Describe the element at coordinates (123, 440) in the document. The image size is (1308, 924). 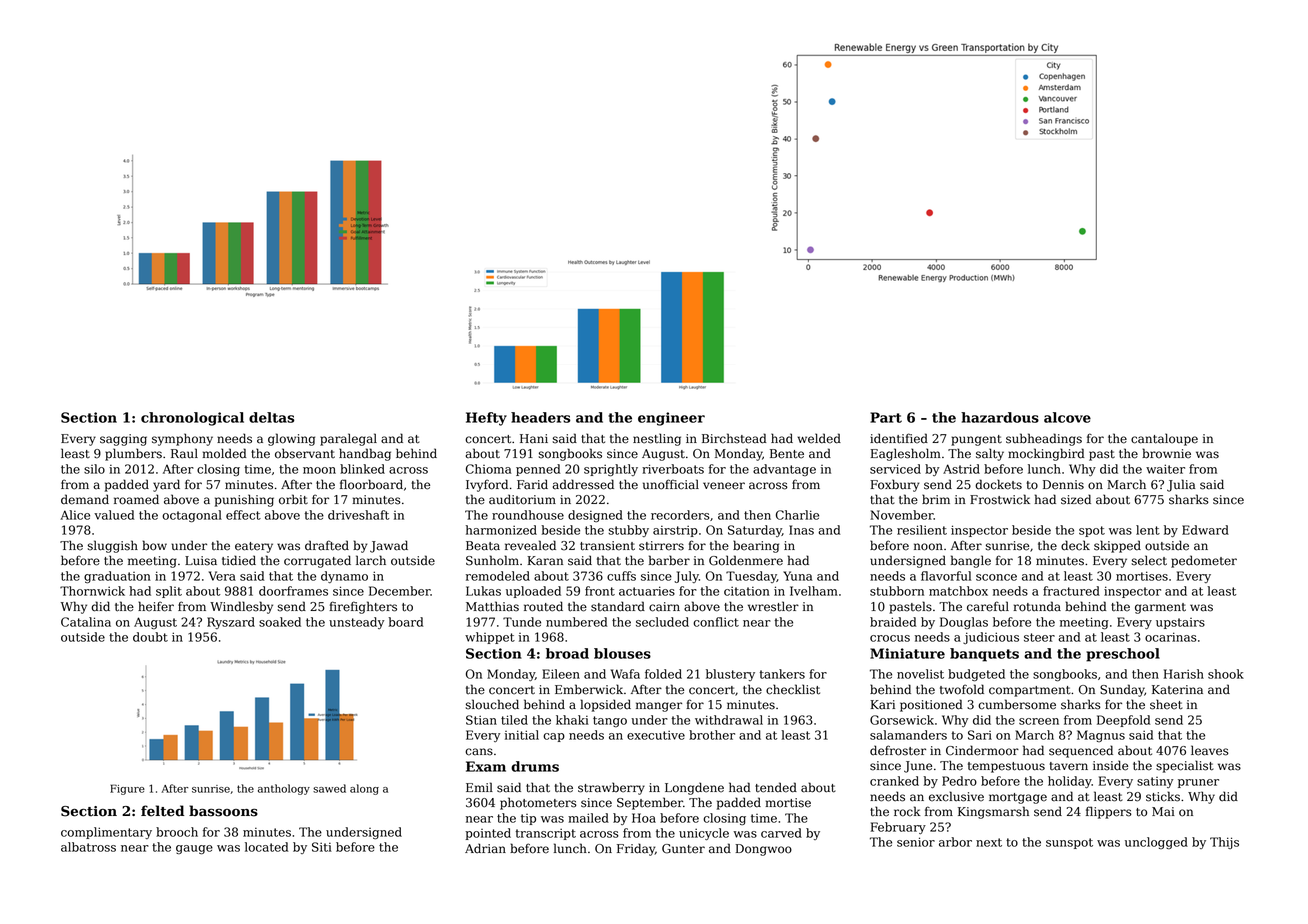
I see `sagging` at that location.
